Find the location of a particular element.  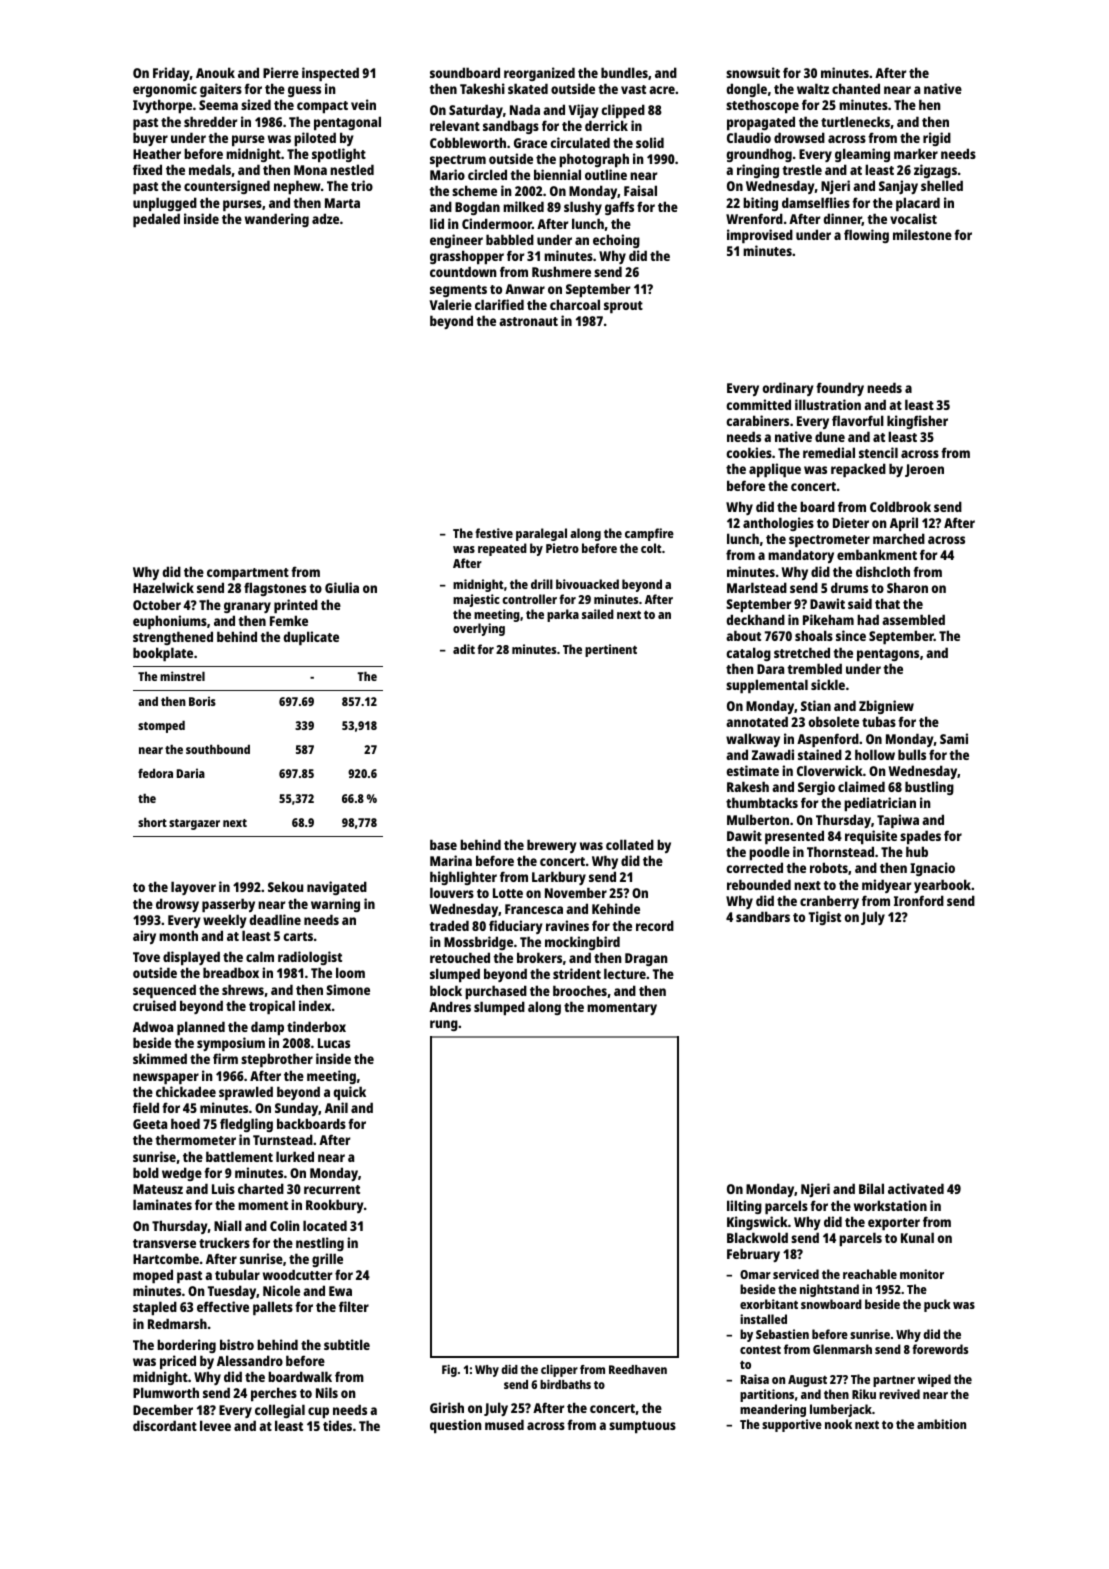

base is located at coordinates (443, 844).
